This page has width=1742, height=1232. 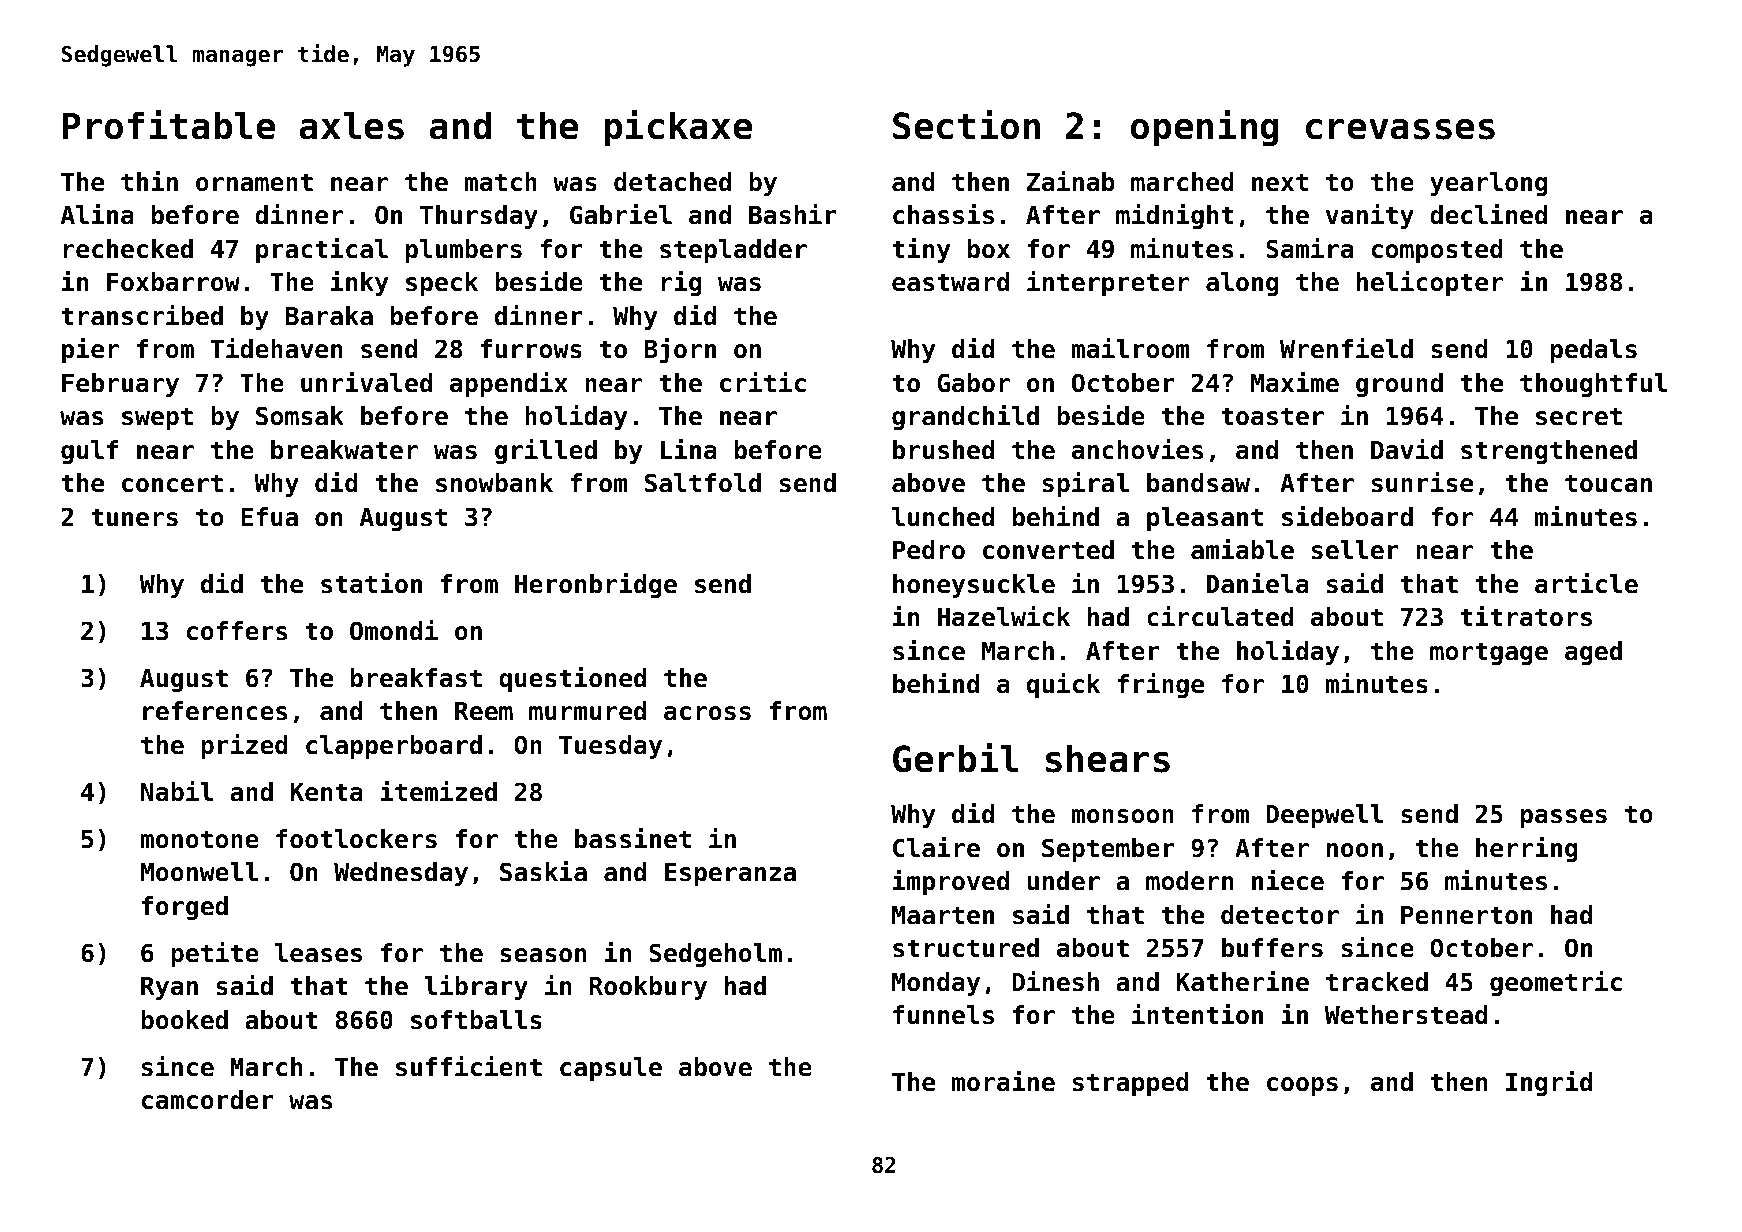 I want to click on critic, so click(x=763, y=382).
